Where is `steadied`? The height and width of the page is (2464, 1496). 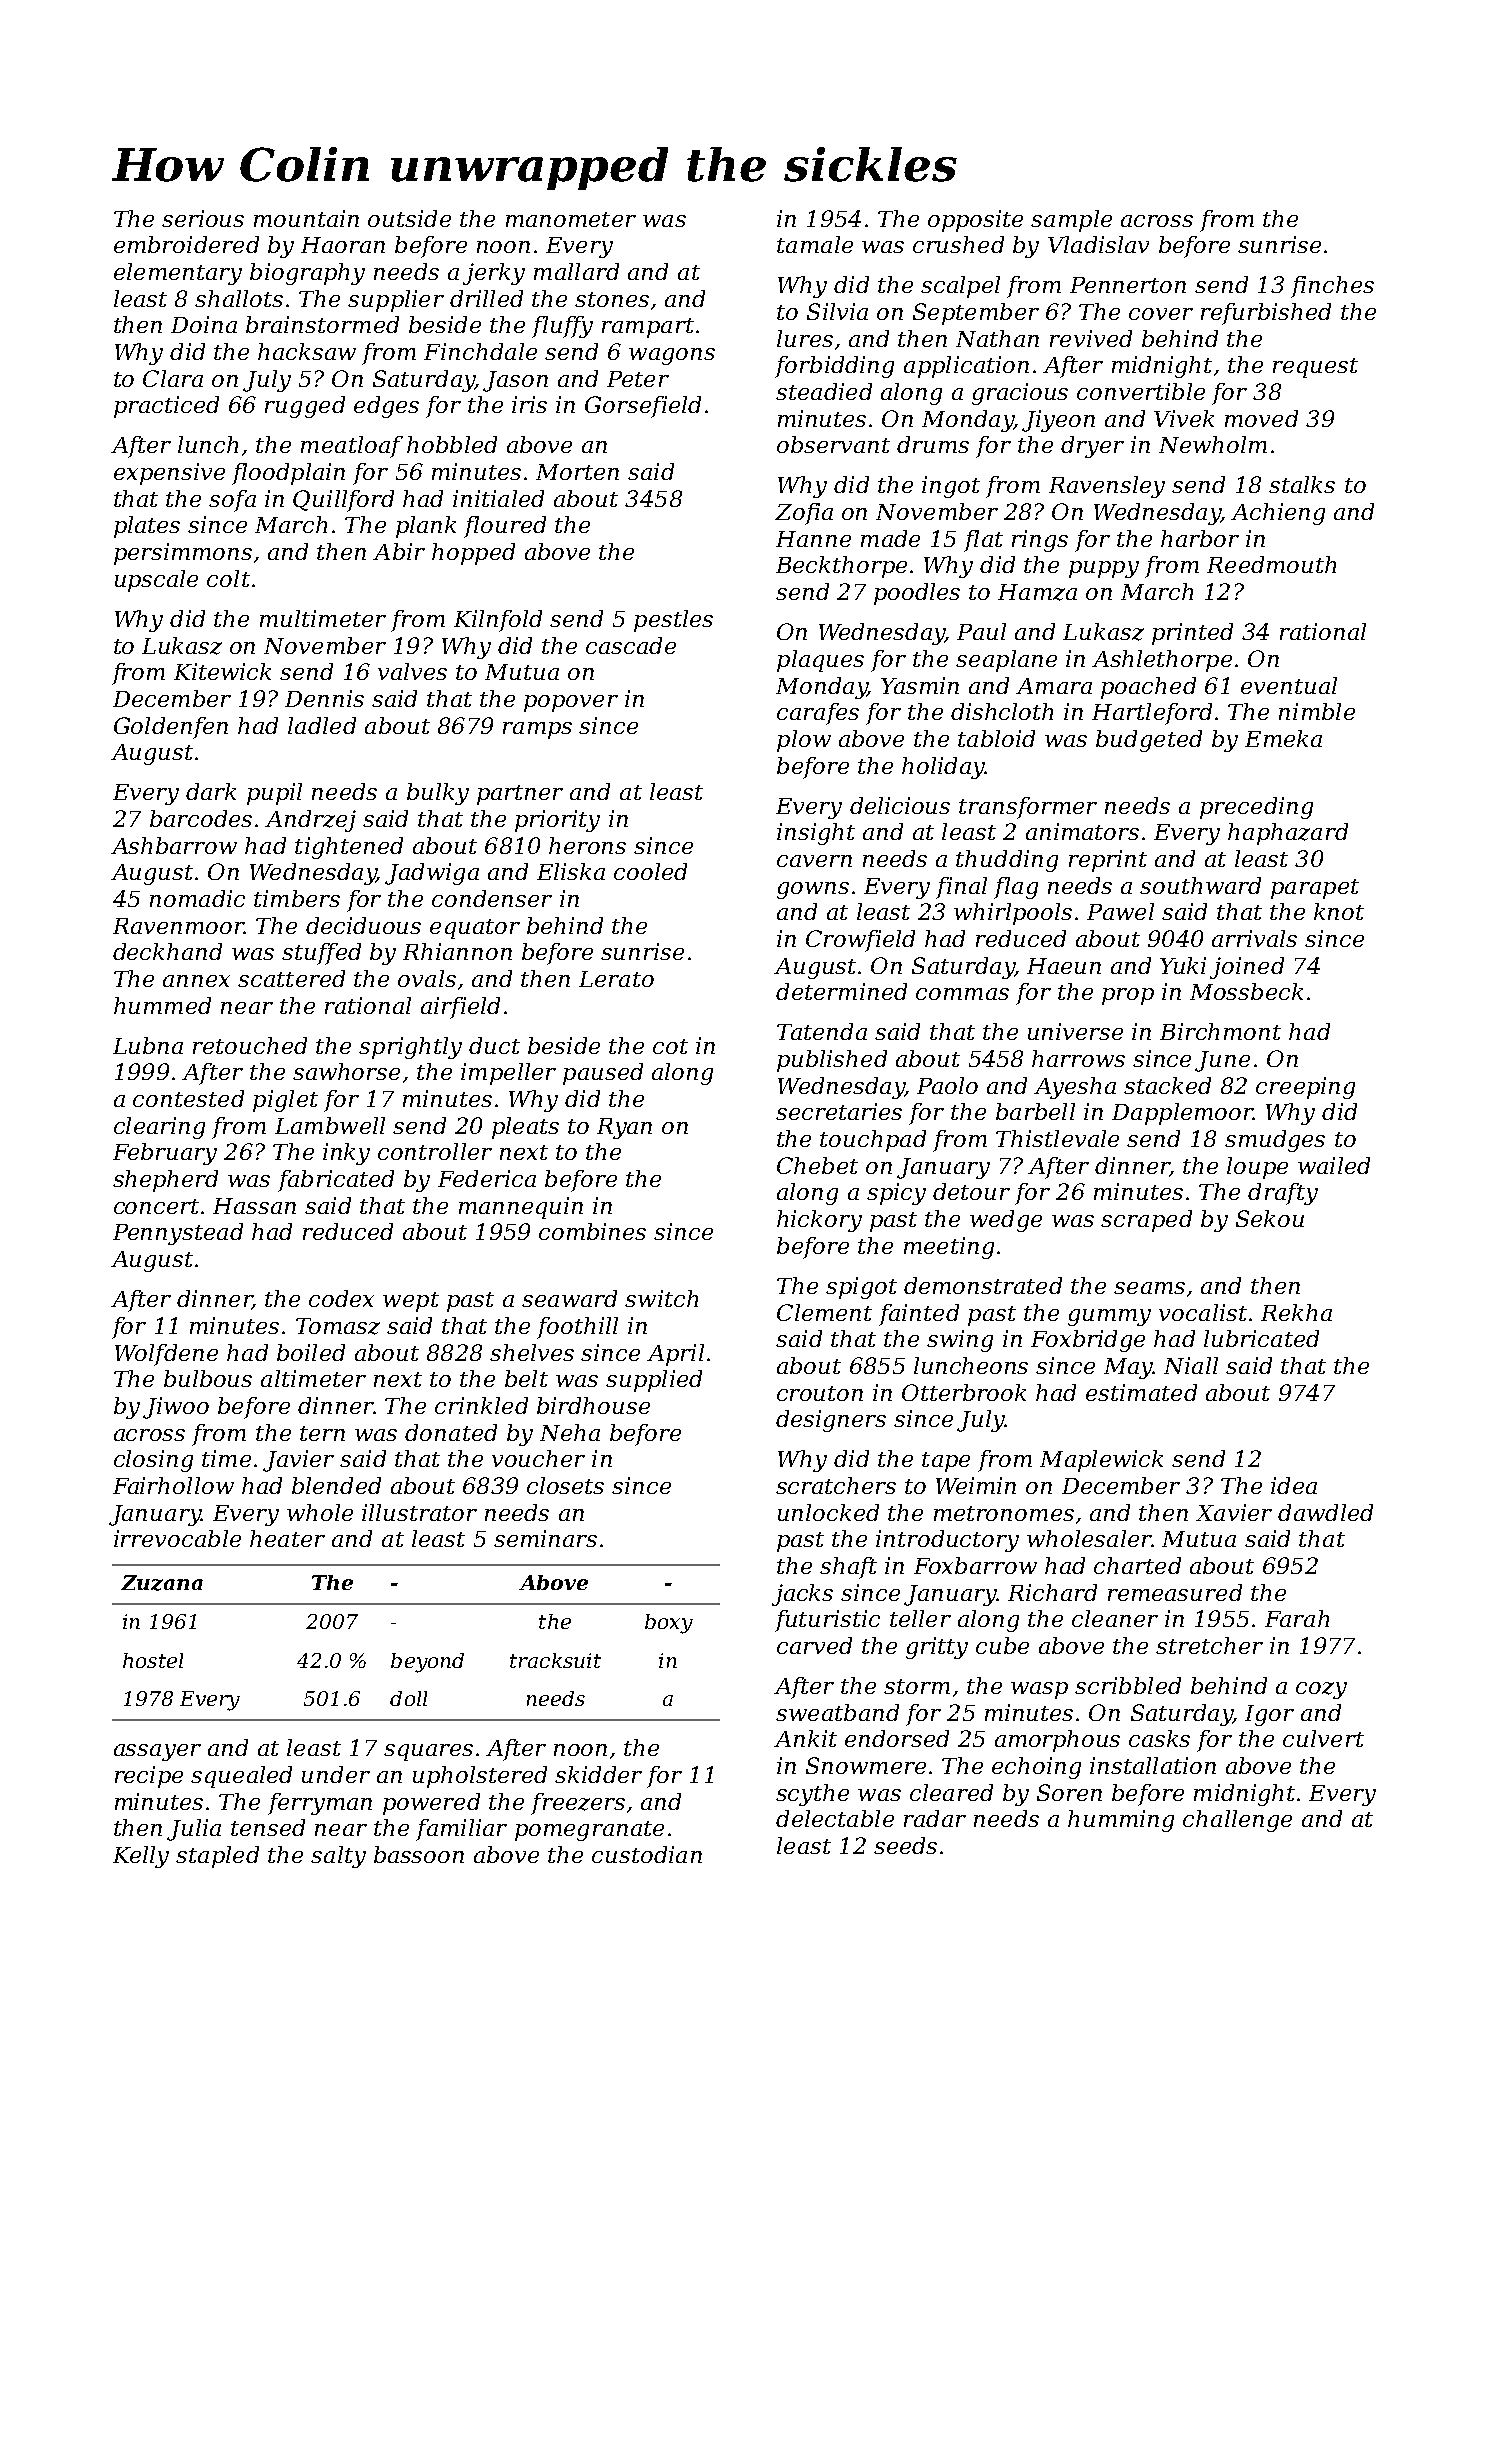
steadied is located at coordinates (824, 391).
